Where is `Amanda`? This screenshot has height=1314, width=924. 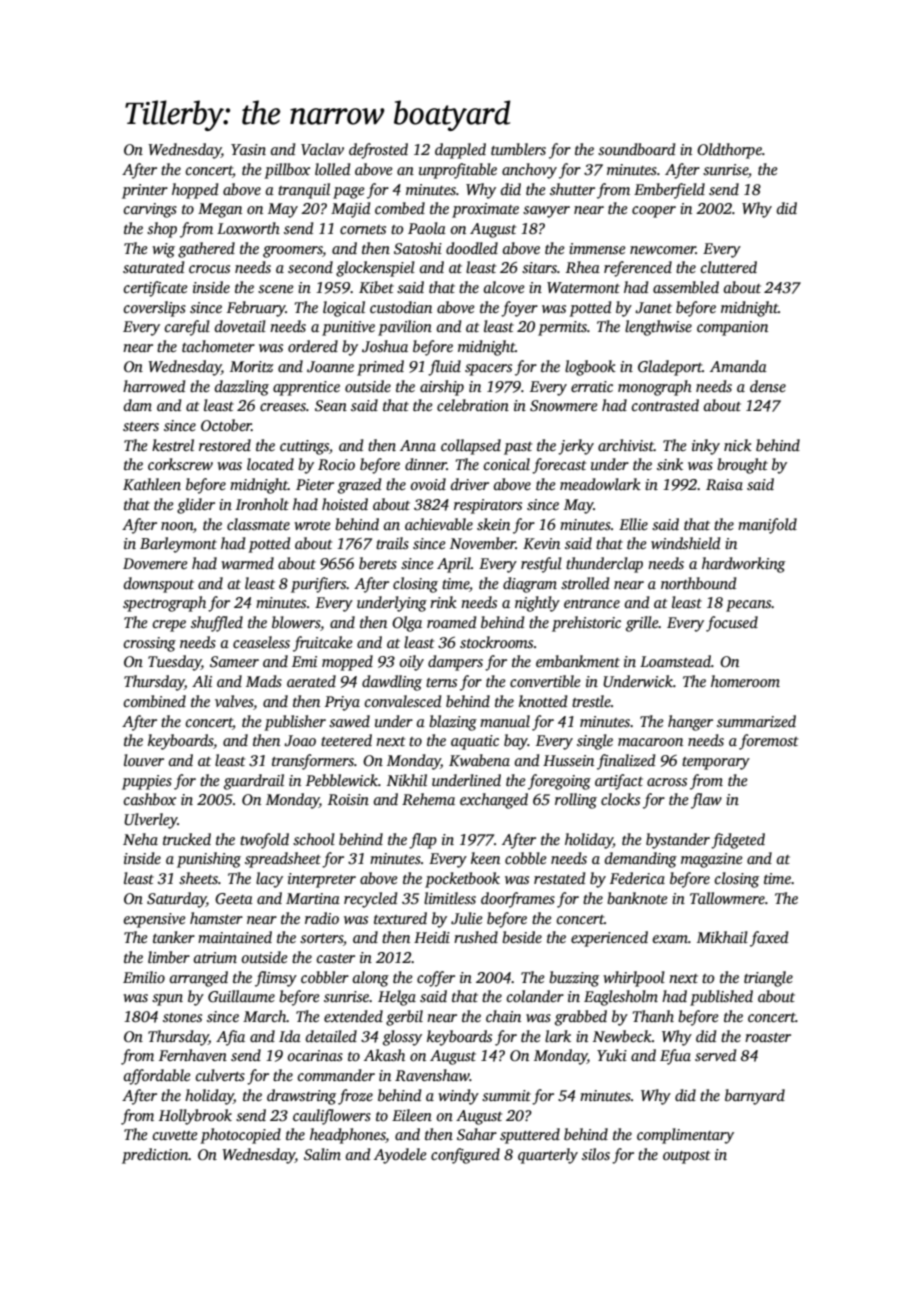
Amanda is located at coordinates (738, 366).
